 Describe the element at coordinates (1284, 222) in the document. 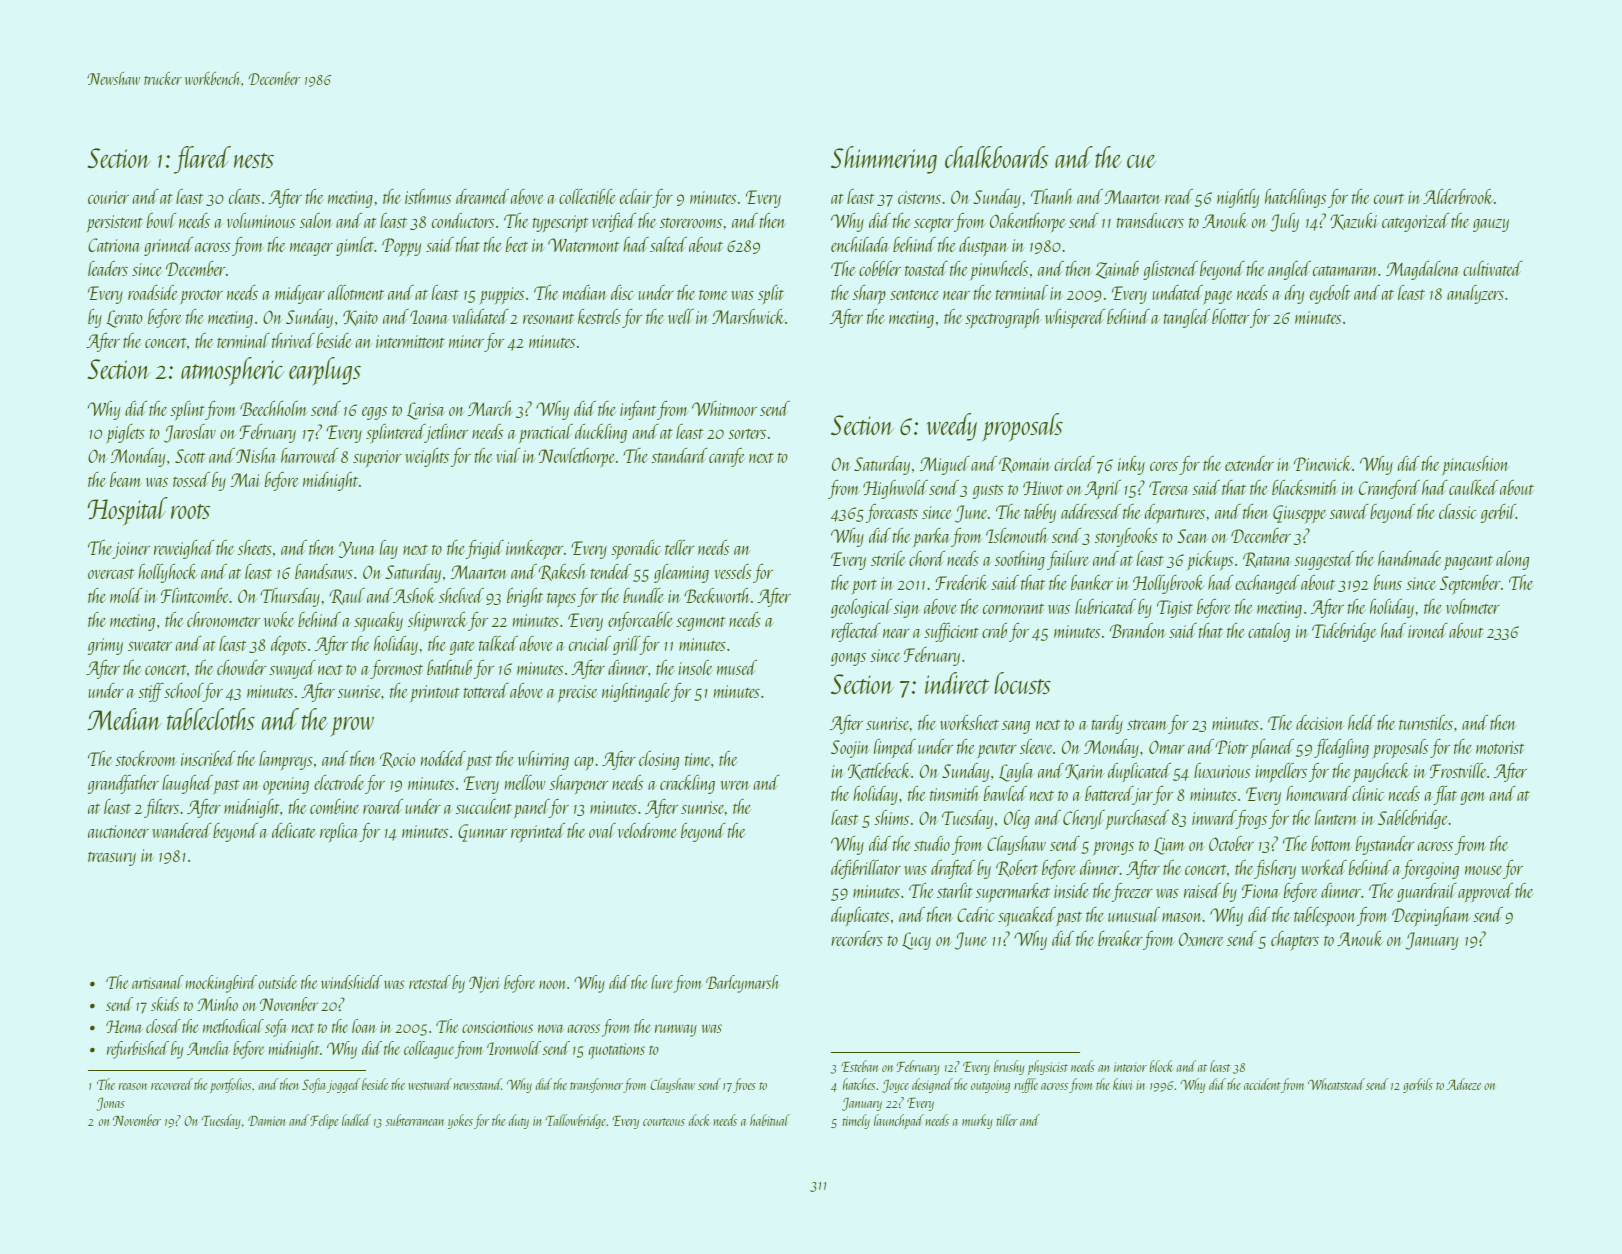

I see `July` at that location.
